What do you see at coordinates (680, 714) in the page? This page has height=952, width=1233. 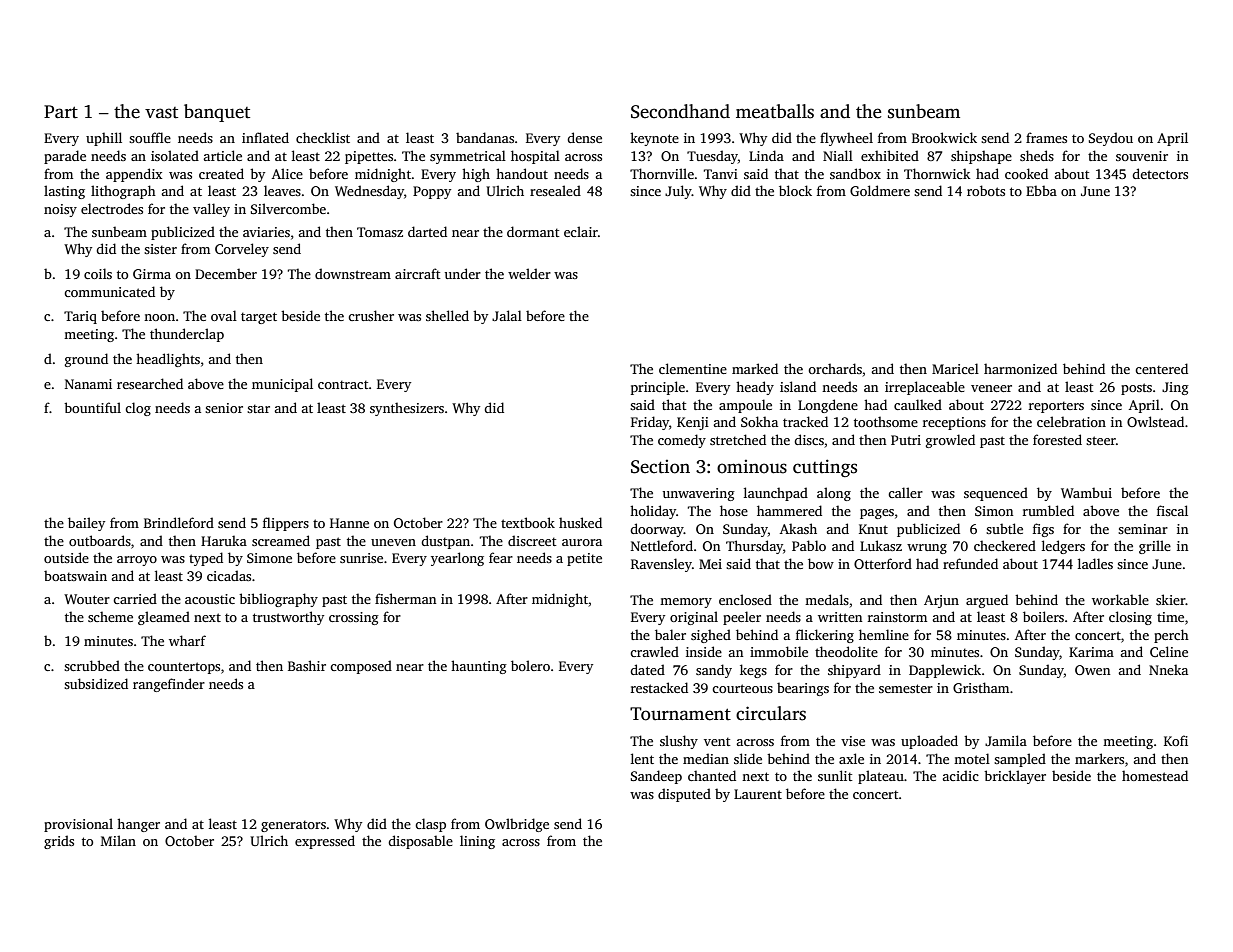 I see `Tournament` at bounding box center [680, 714].
